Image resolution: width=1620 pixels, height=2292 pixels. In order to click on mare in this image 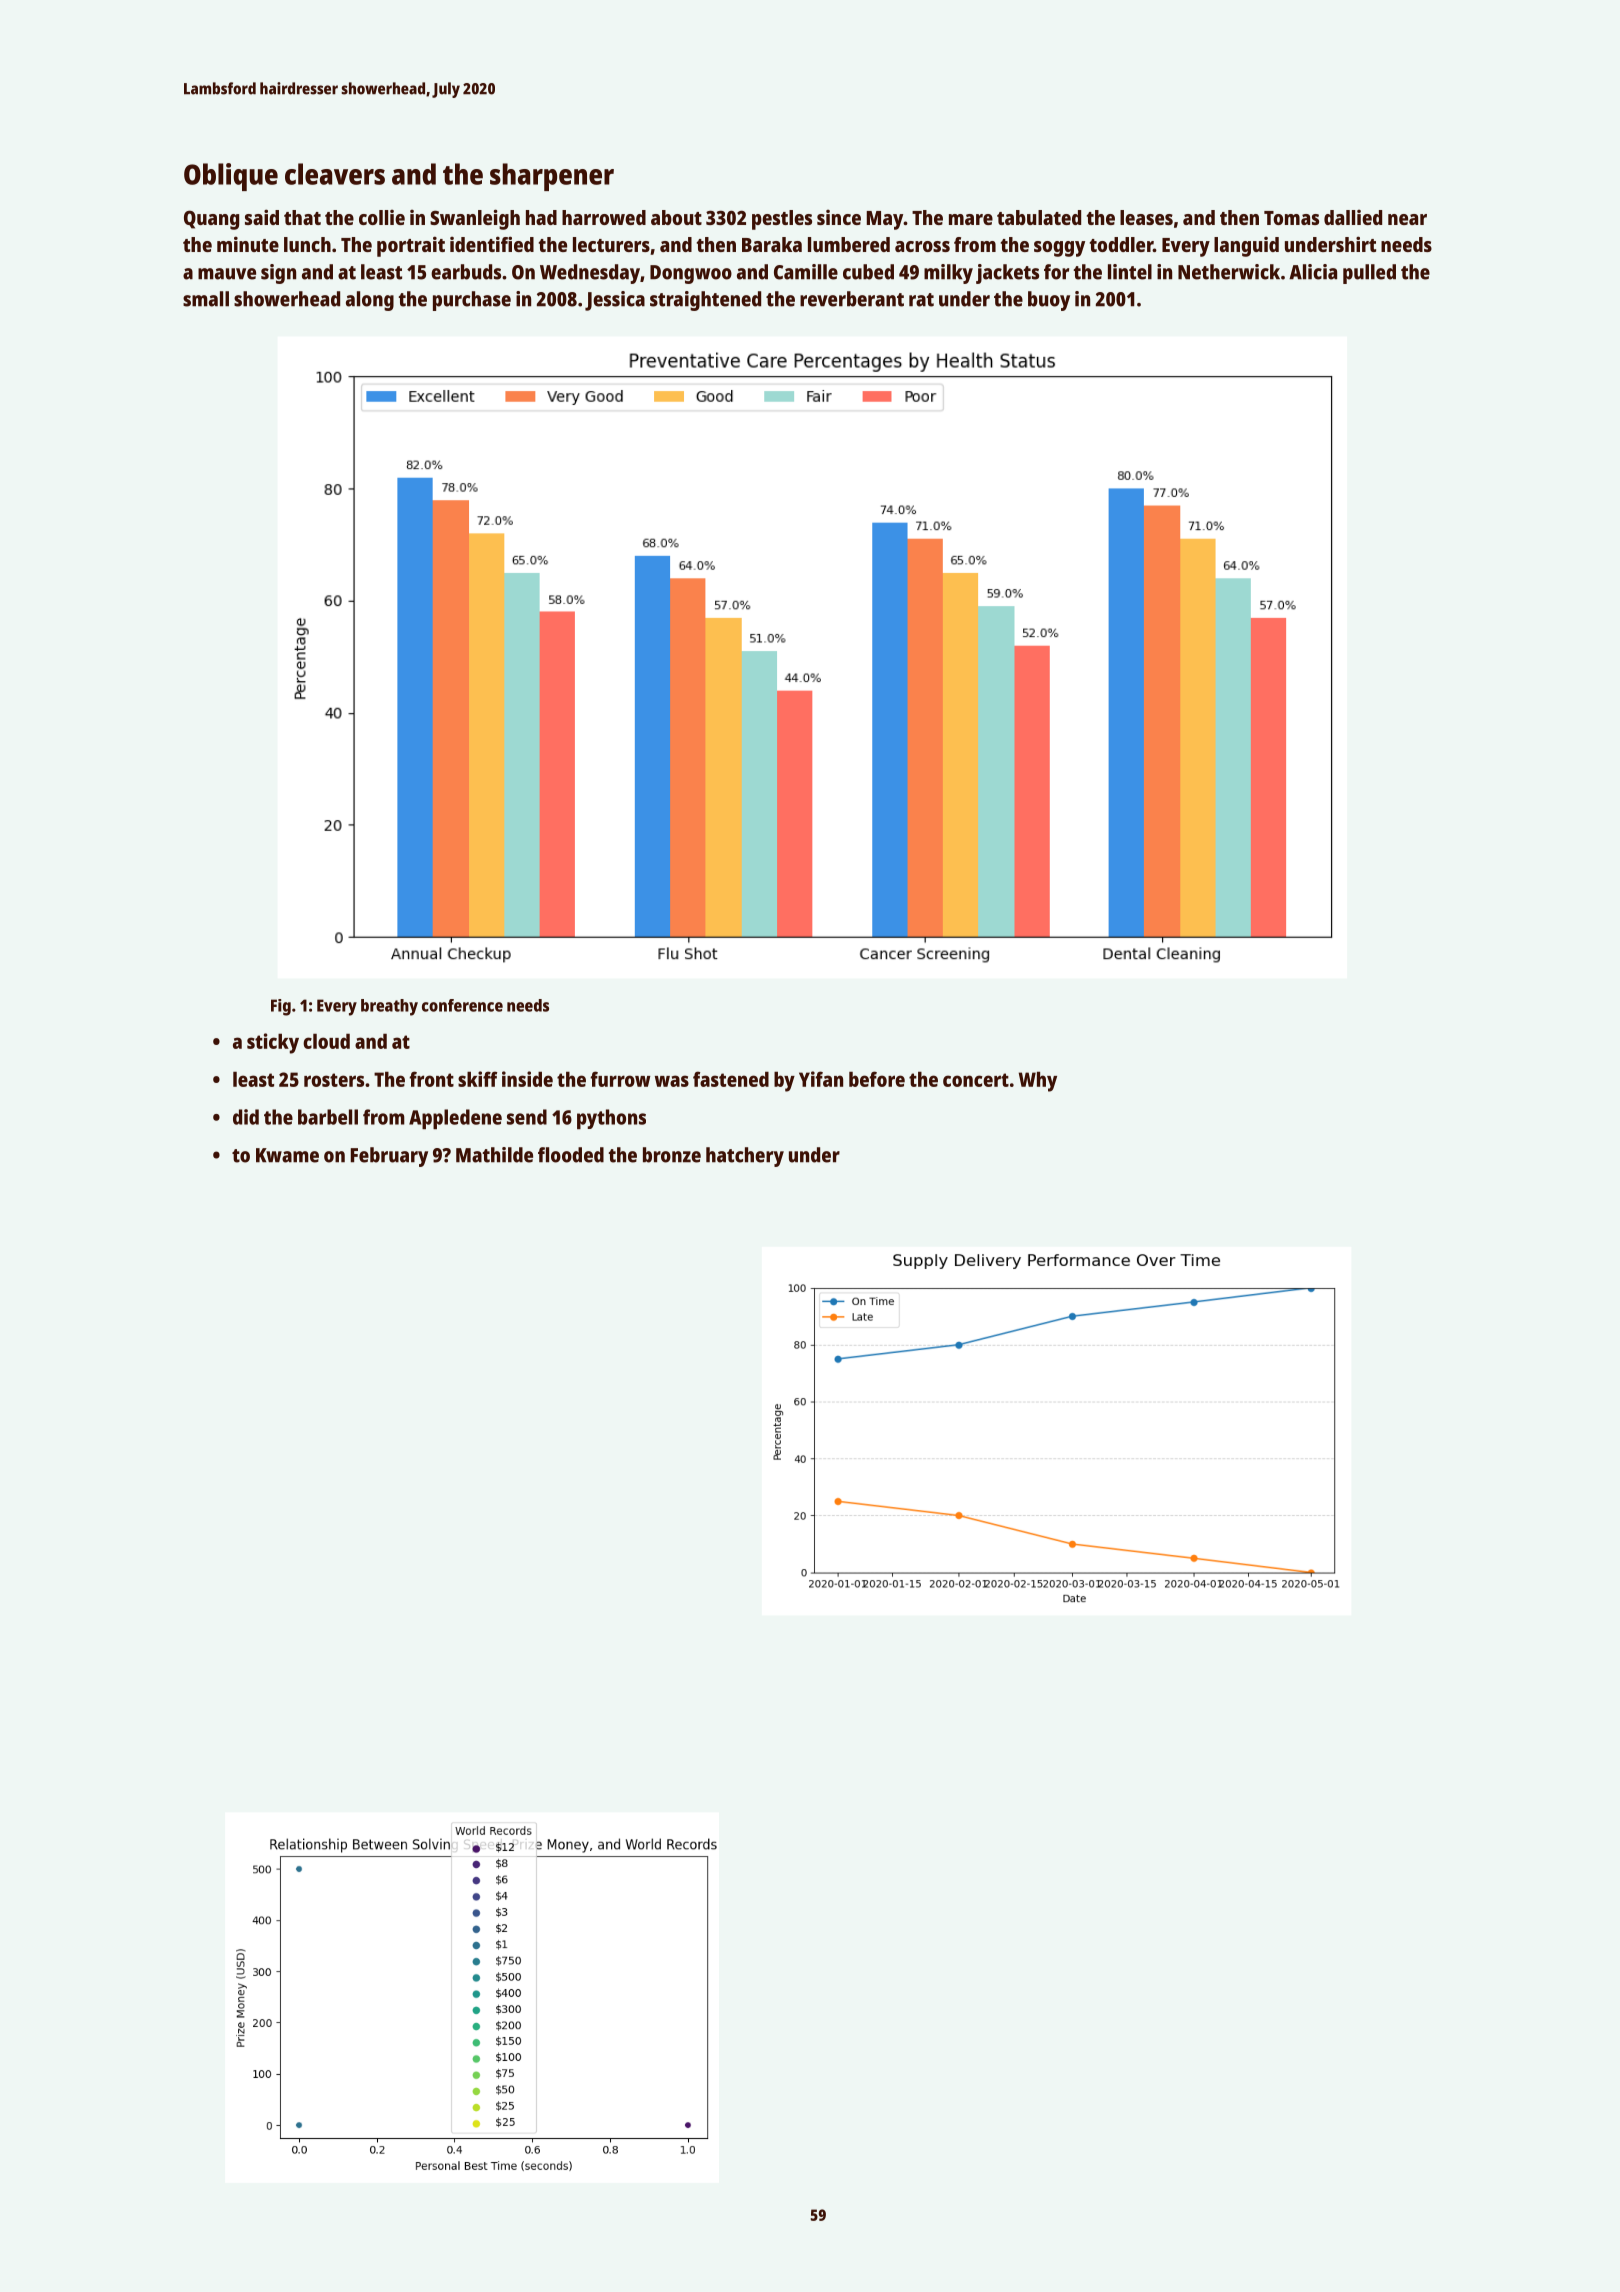, I will do `click(971, 219)`.
